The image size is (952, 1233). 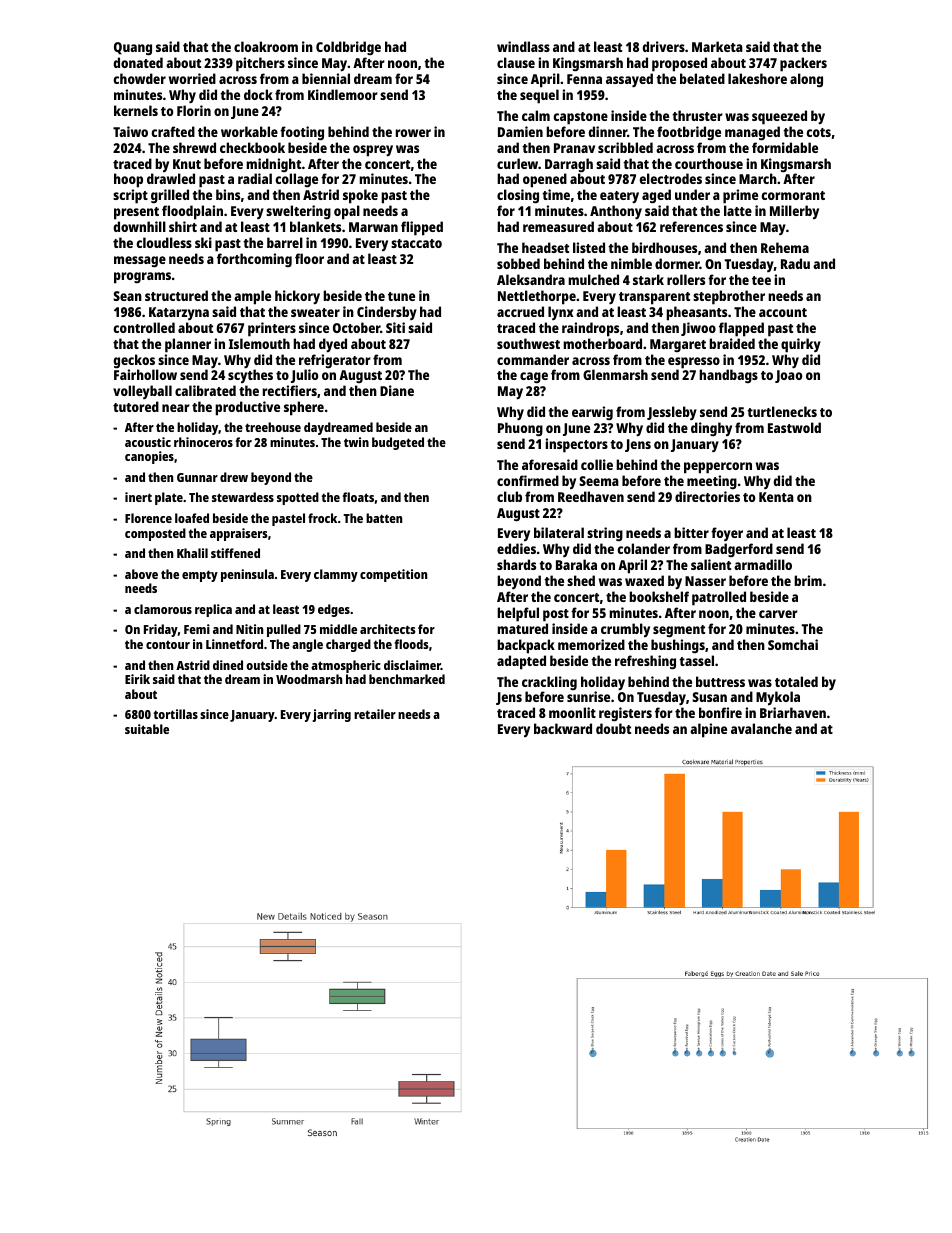 I want to click on Eirik, so click(x=137, y=679).
